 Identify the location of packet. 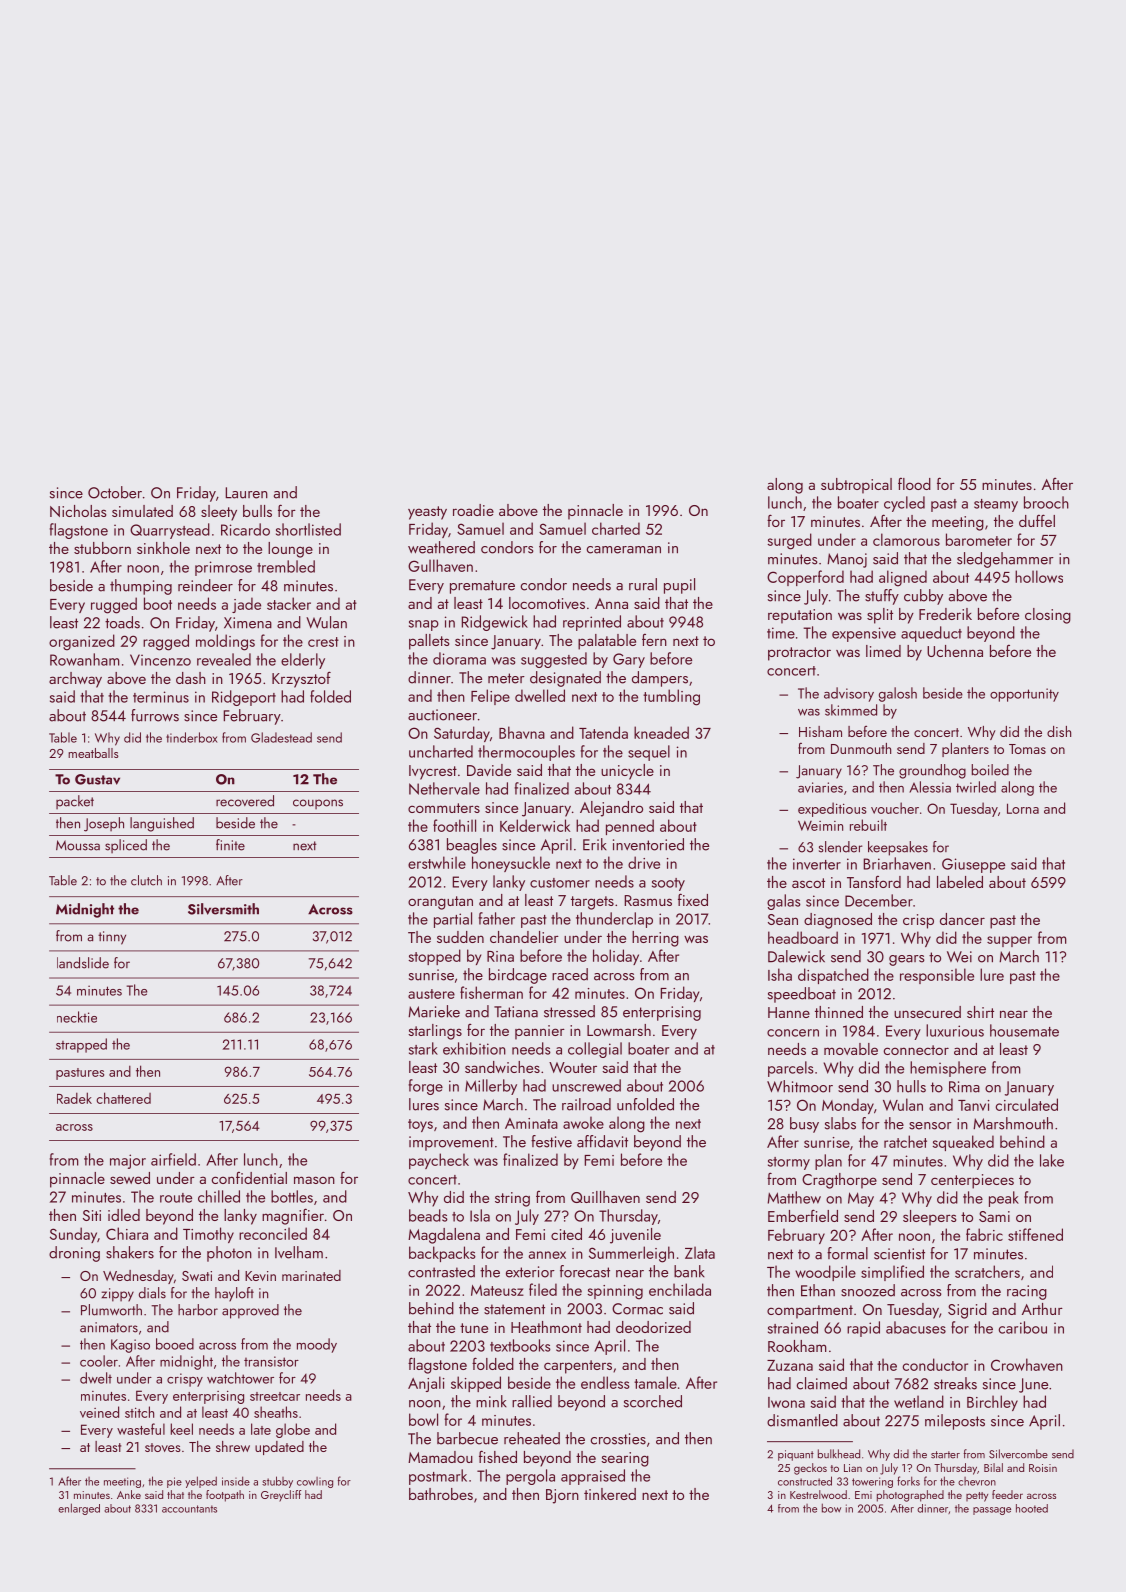
(75, 802).
